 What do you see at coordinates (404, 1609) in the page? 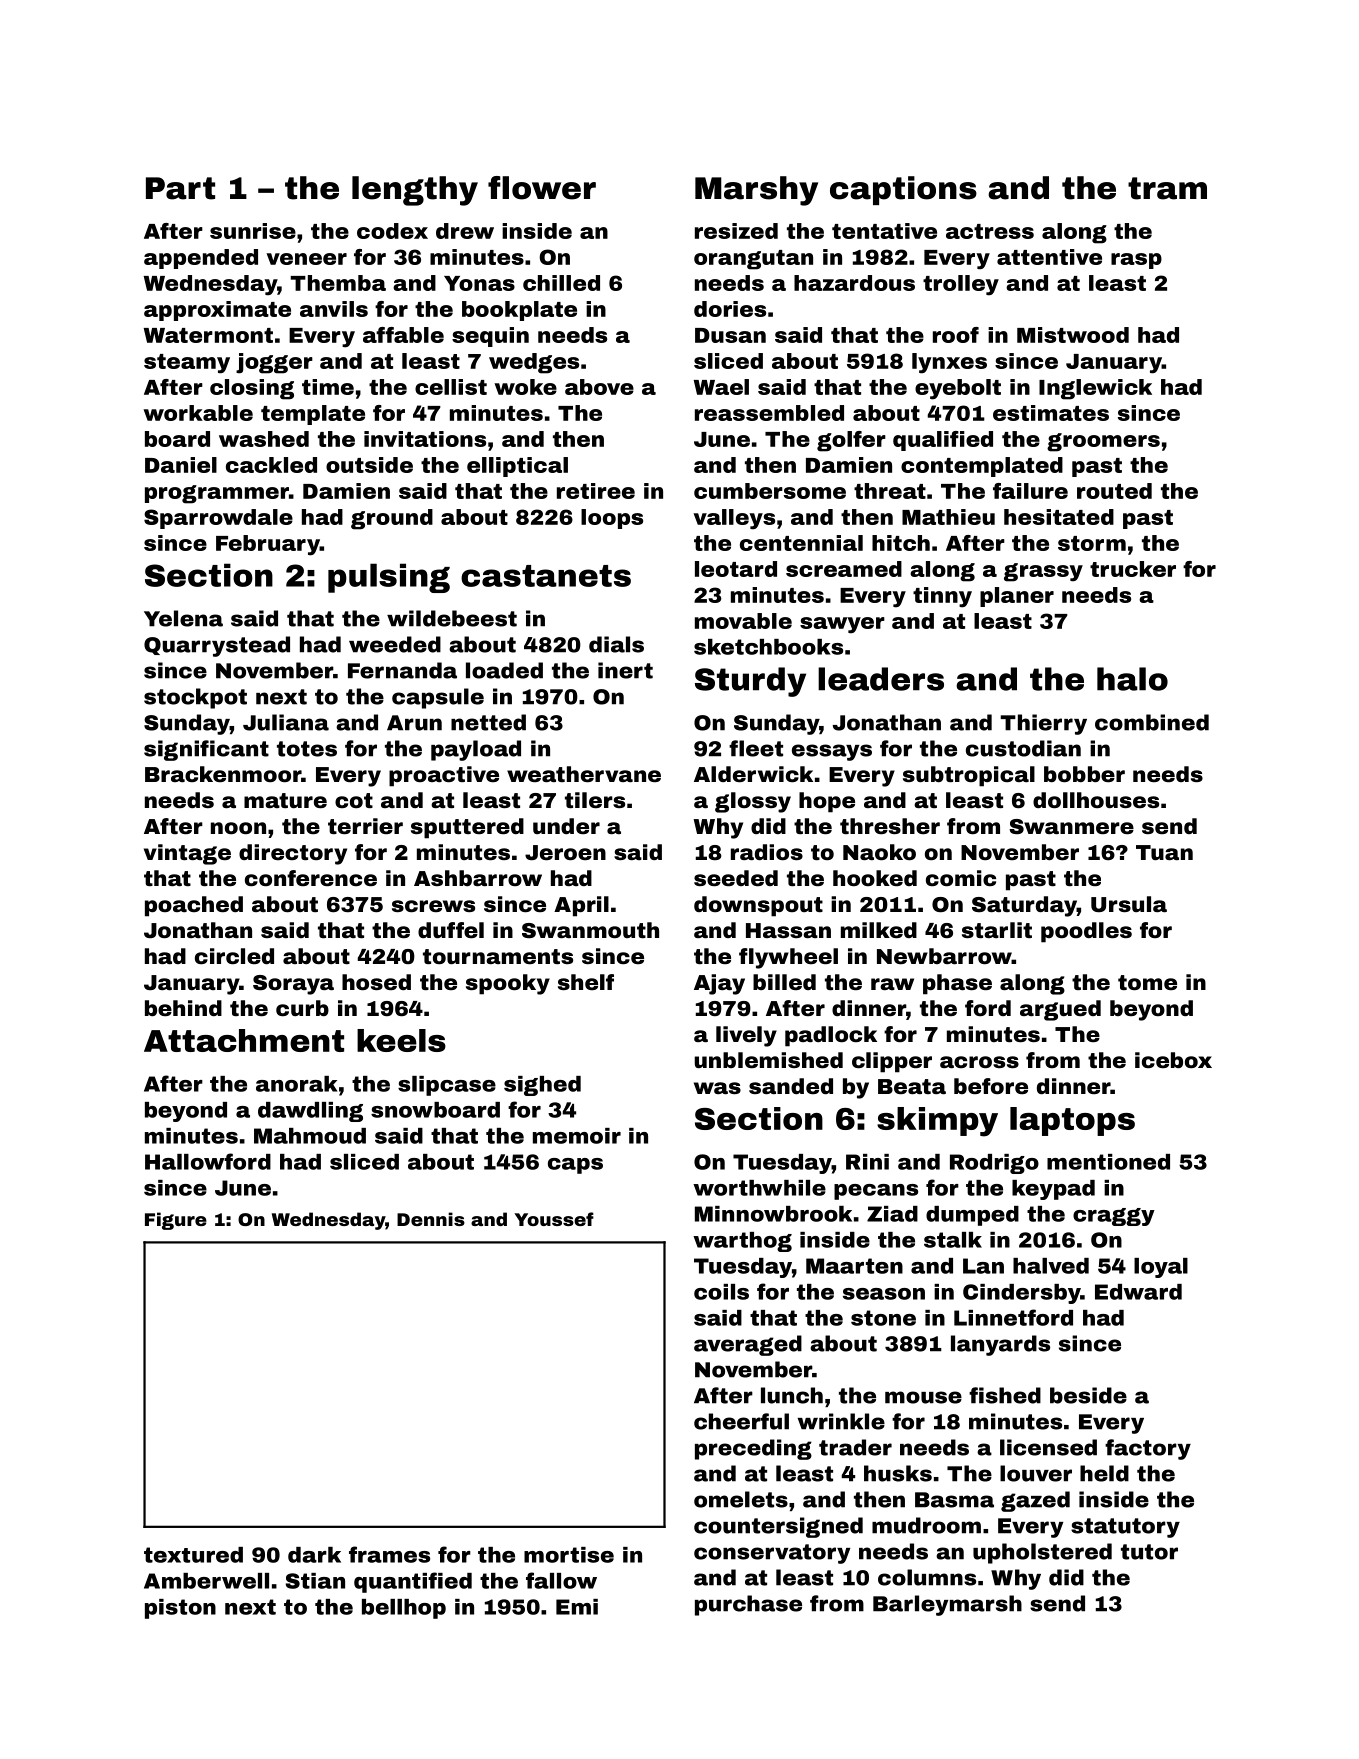
I see `bellhop` at bounding box center [404, 1609].
